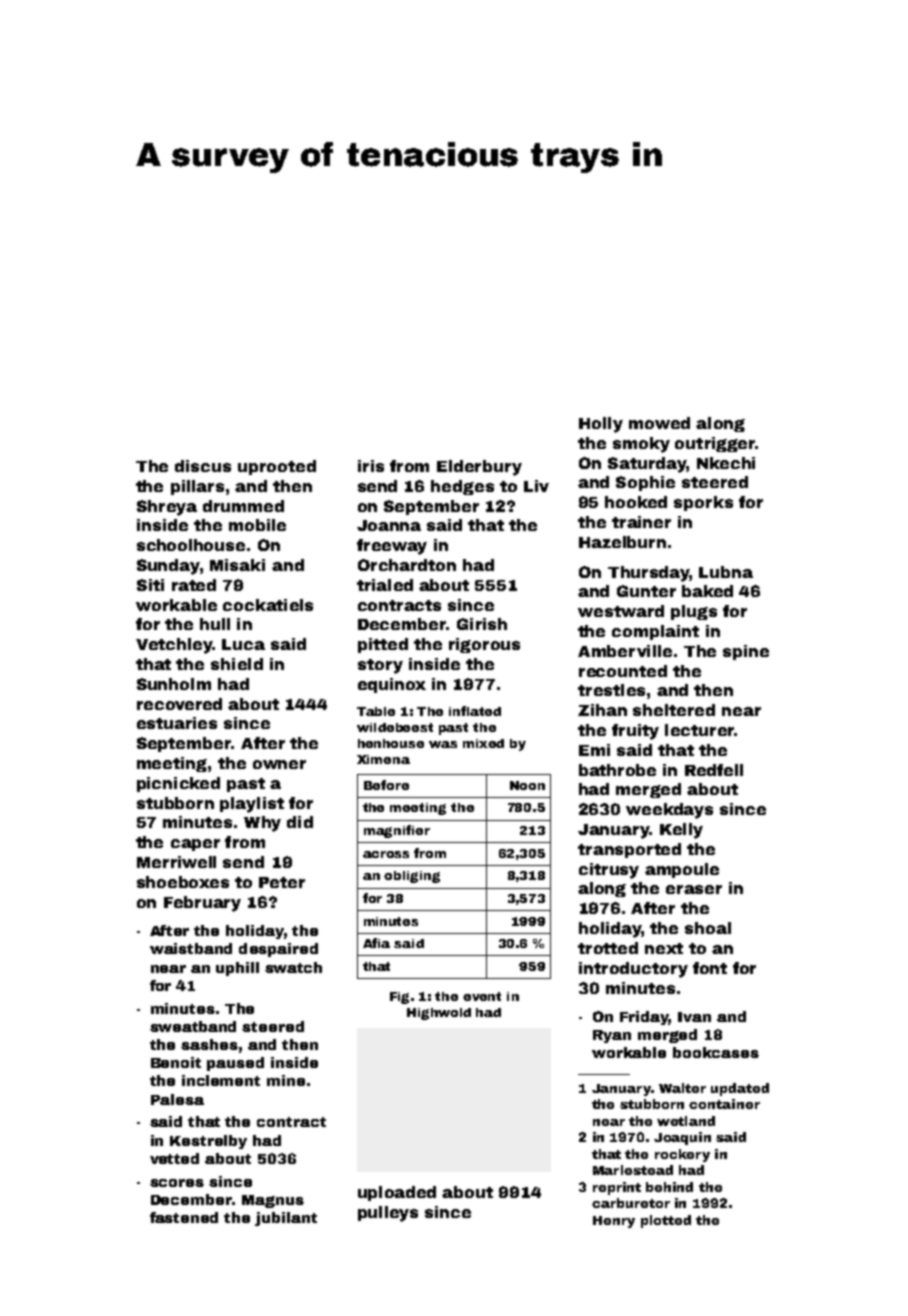 This page has height=1316, width=908. I want to click on inflated, so click(475, 711).
